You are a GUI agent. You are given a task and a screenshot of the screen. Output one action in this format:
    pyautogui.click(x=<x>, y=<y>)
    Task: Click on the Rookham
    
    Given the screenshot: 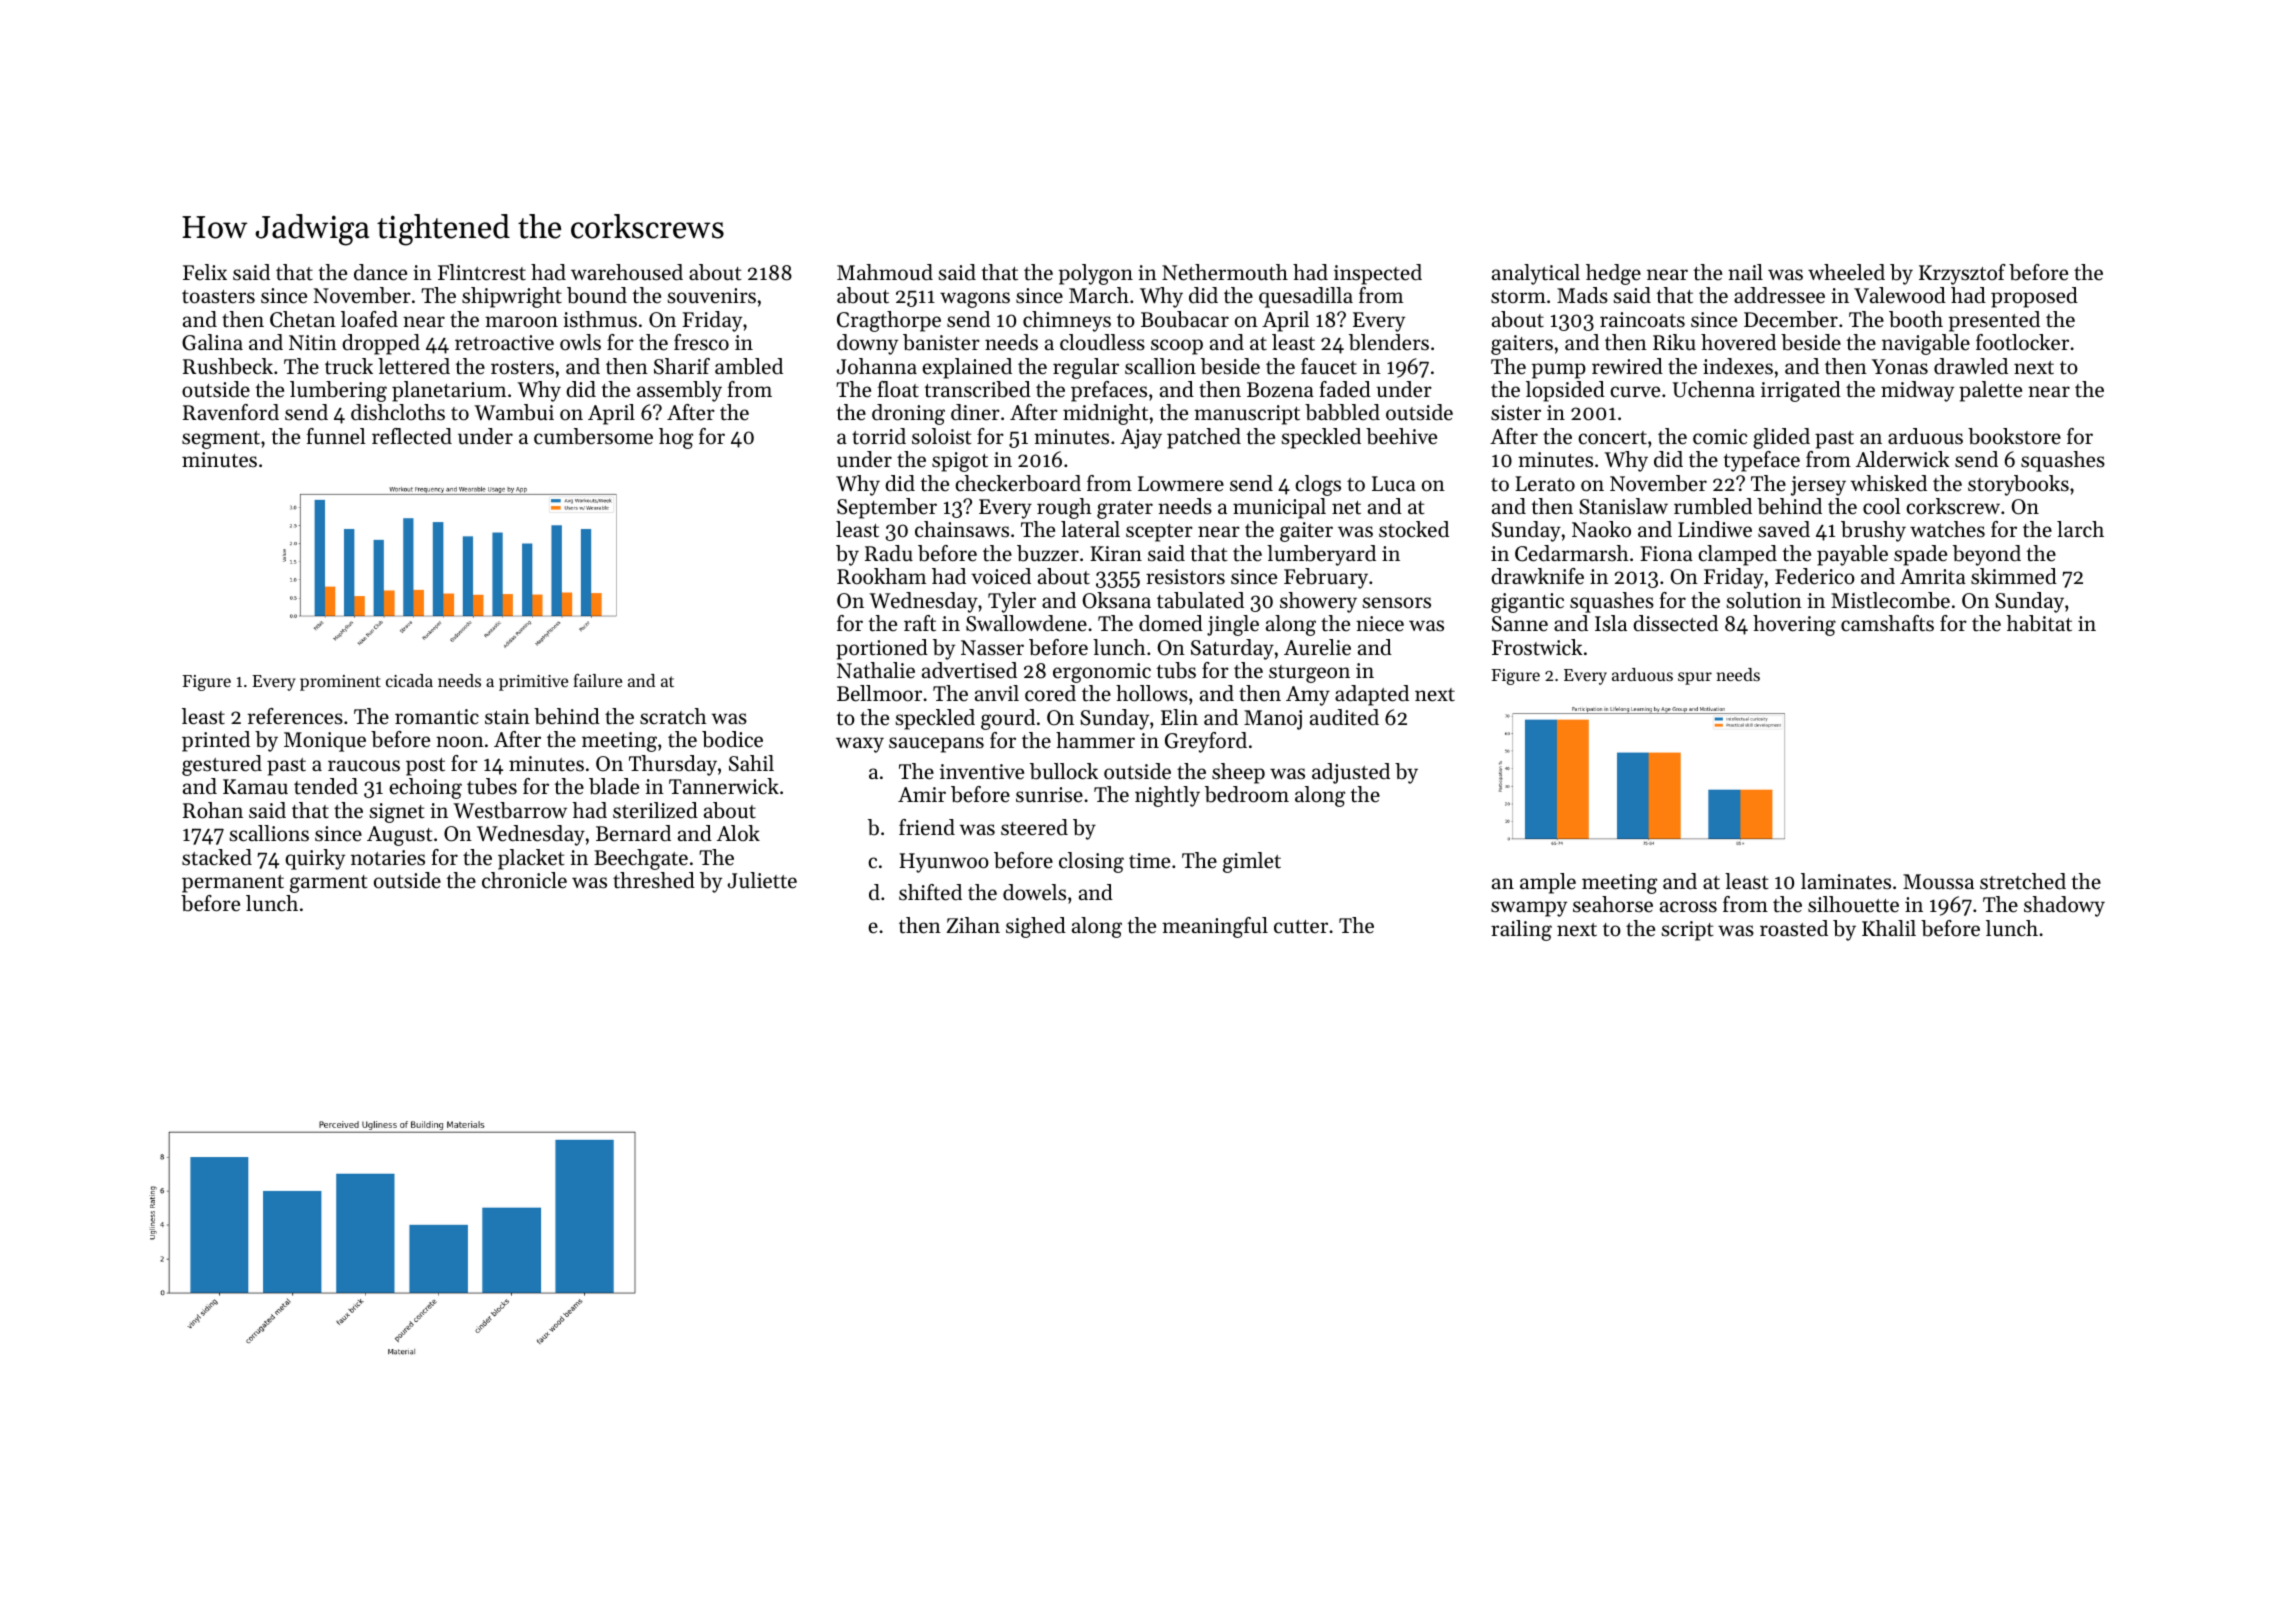 What is the action you would take?
    pyautogui.click(x=881, y=576)
